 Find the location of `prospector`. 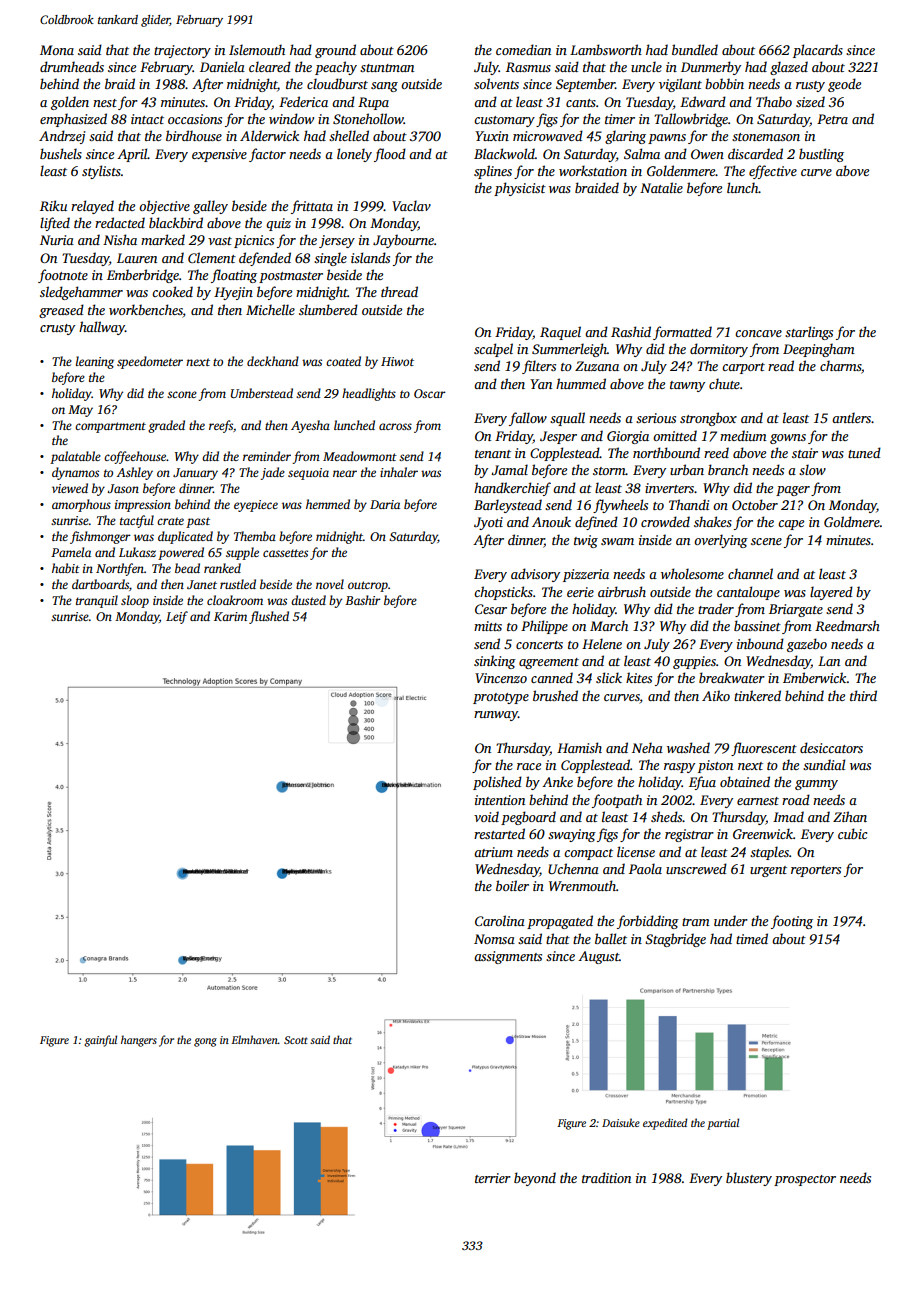

prospector is located at coordinates (805, 1180).
